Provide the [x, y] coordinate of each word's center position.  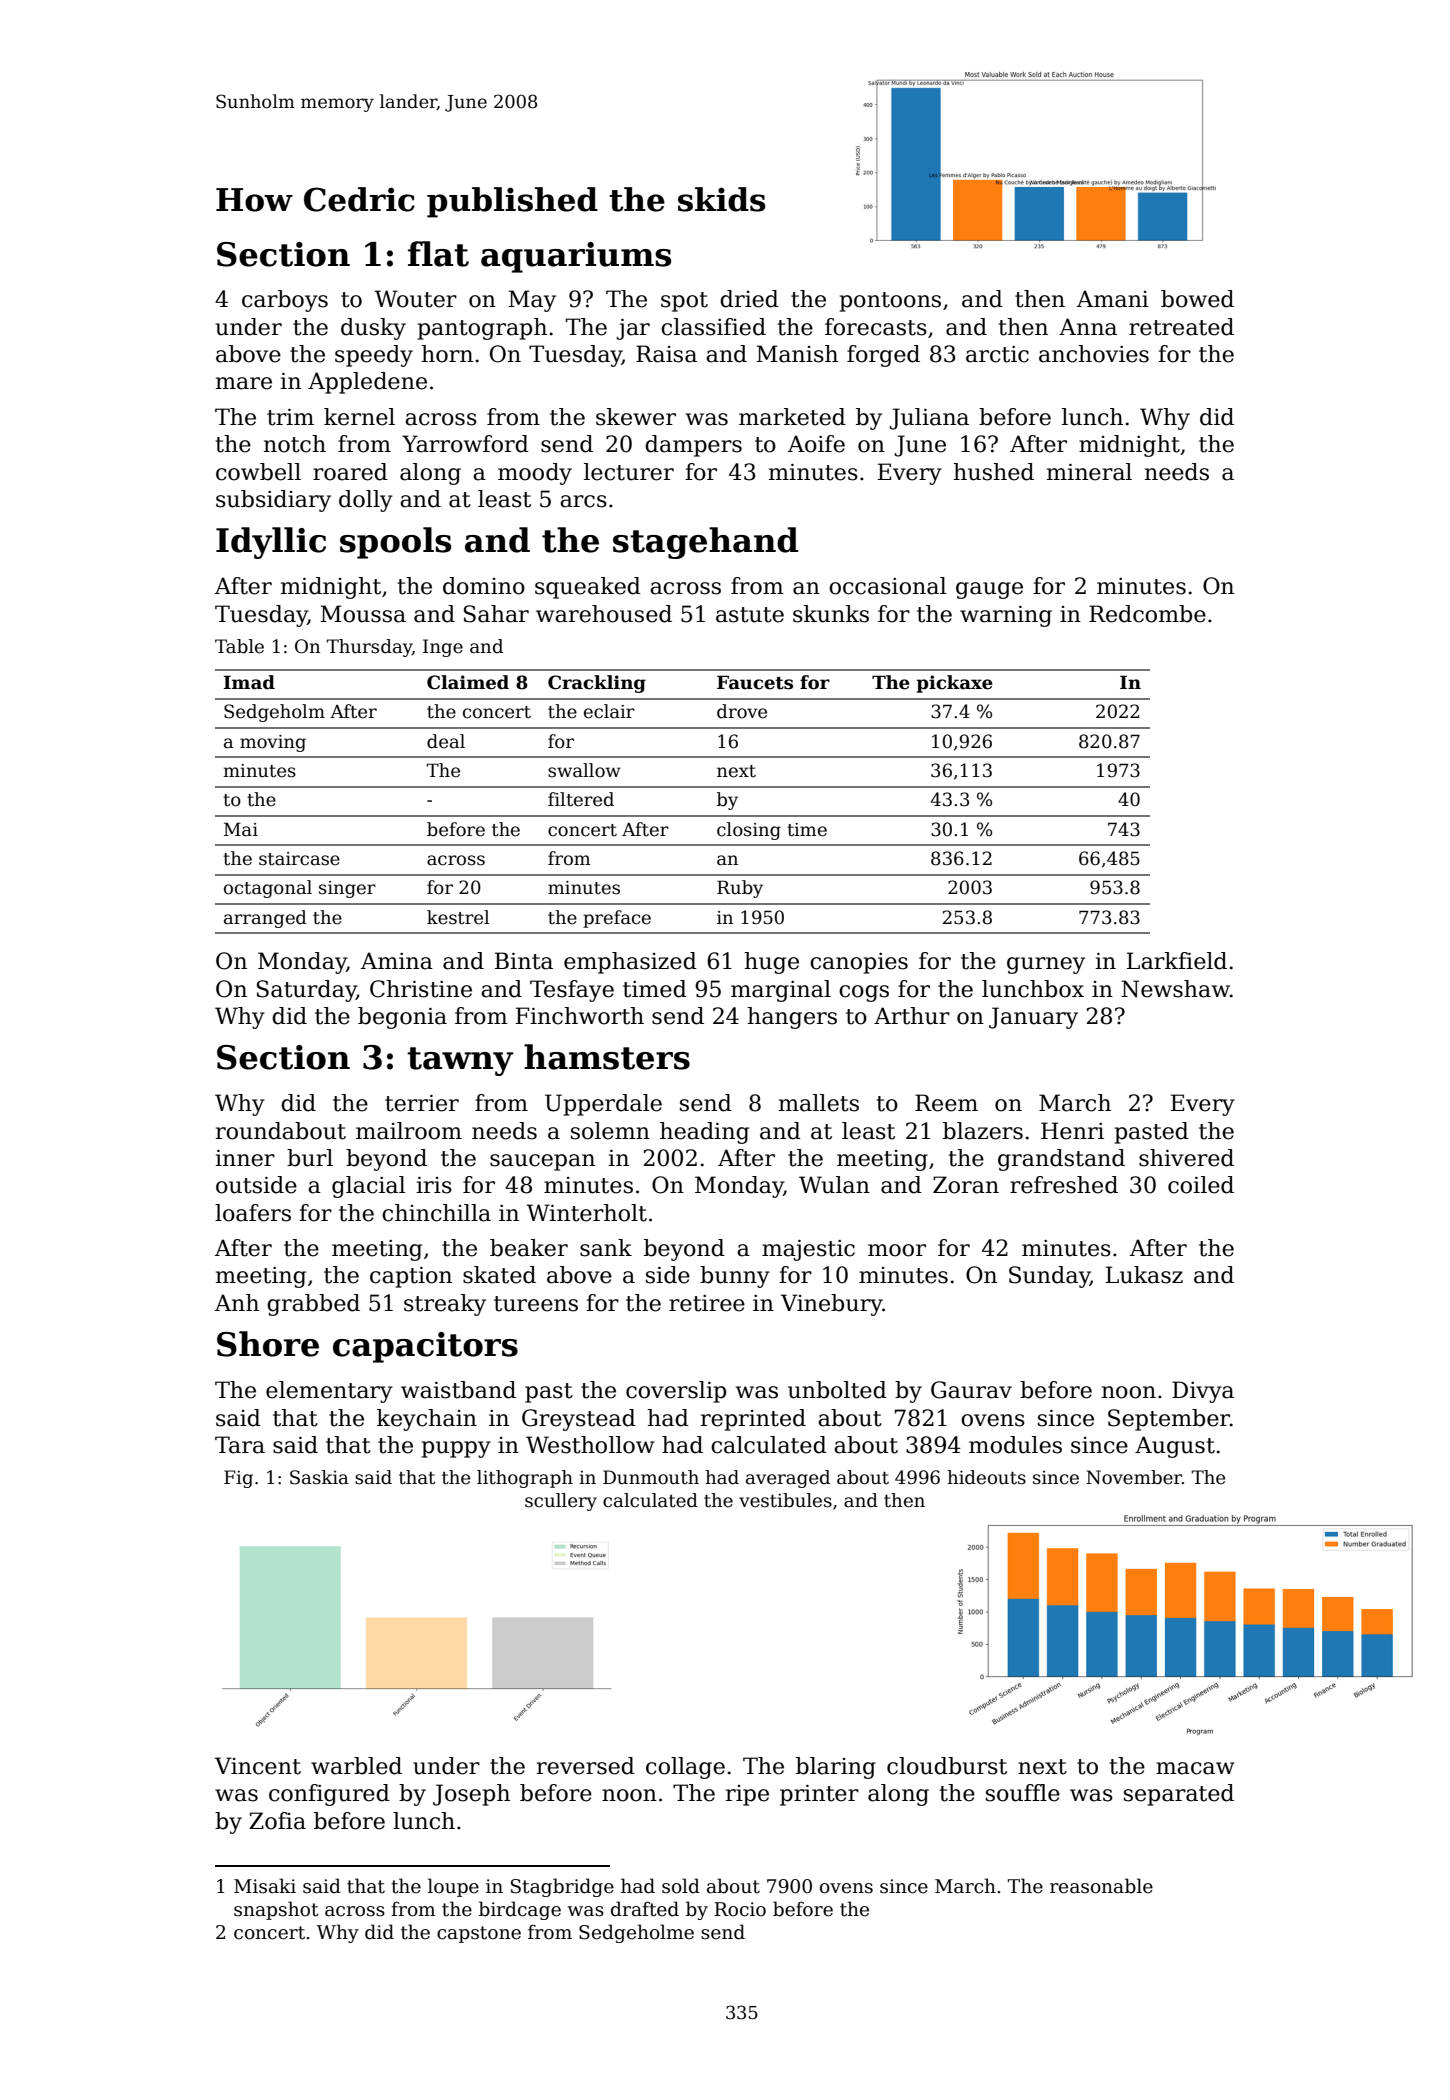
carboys [285, 301]
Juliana [929, 419]
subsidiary [273, 501]
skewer [636, 417]
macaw [1195, 1768]
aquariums [576, 257]
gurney [1046, 965]
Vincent [258, 1766]
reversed [586, 1766]
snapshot [276, 1910]
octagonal [268, 889]
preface [617, 919]
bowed [1197, 299]
